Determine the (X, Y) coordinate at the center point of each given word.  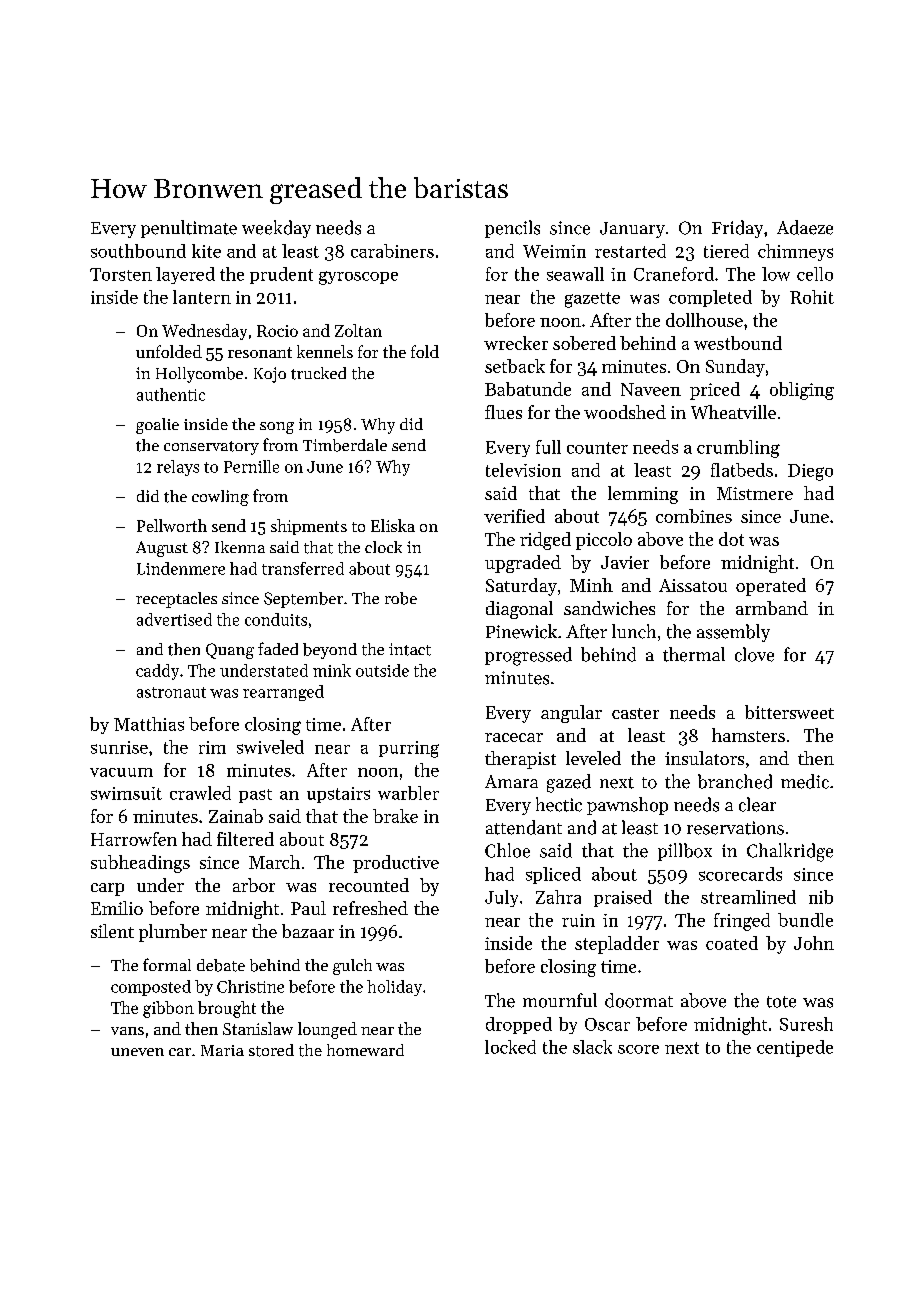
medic (805, 781)
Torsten (121, 274)
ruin (578, 920)
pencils (512, 229)
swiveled (270, 747)
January (632, 230)
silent (112, 931)
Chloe (507, 850)
